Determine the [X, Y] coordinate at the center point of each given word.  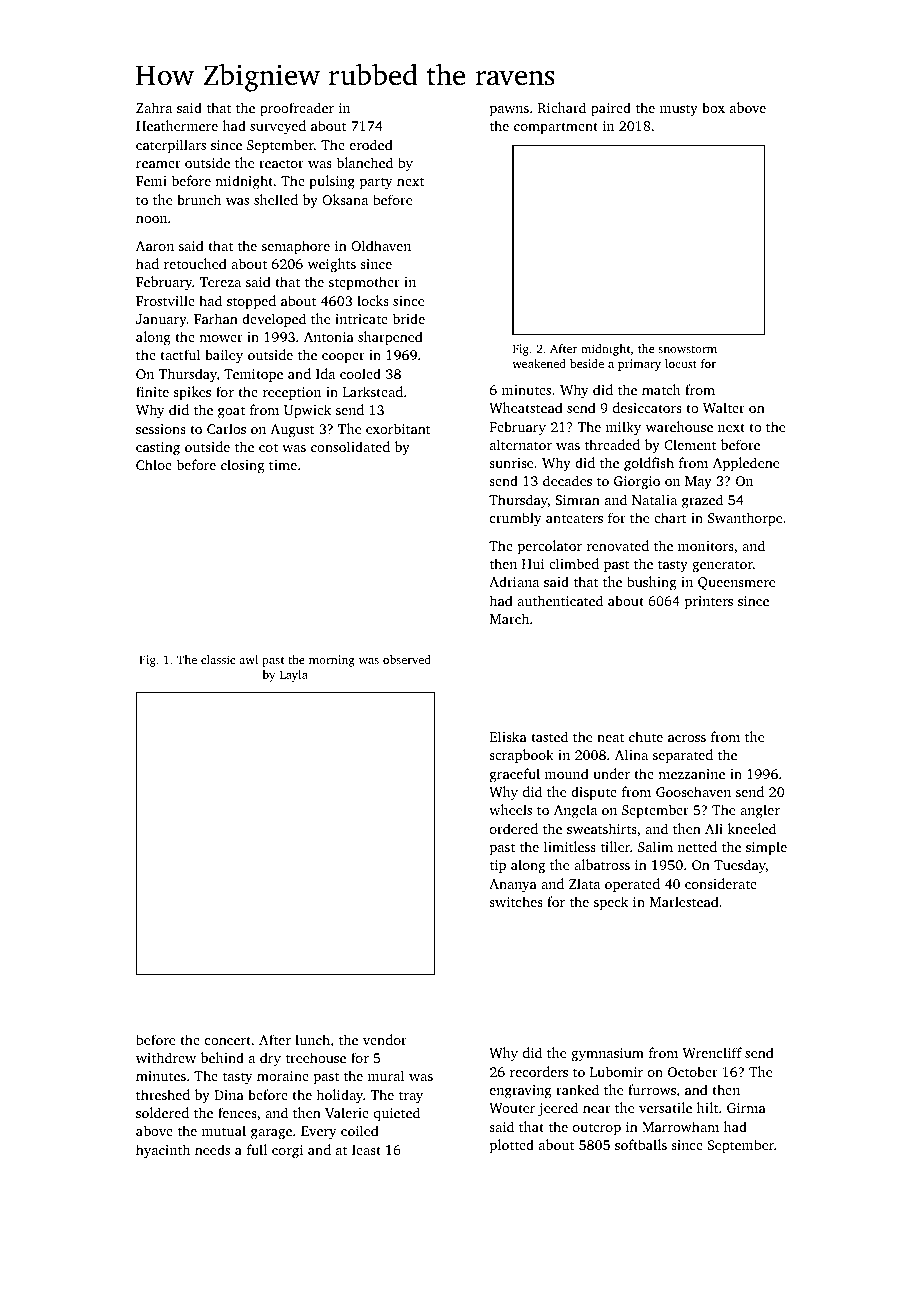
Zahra [154, 107]
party [376, 183]
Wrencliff [712, 1052]
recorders [539, 1071]
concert [228, 1040]
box [713, 107]
